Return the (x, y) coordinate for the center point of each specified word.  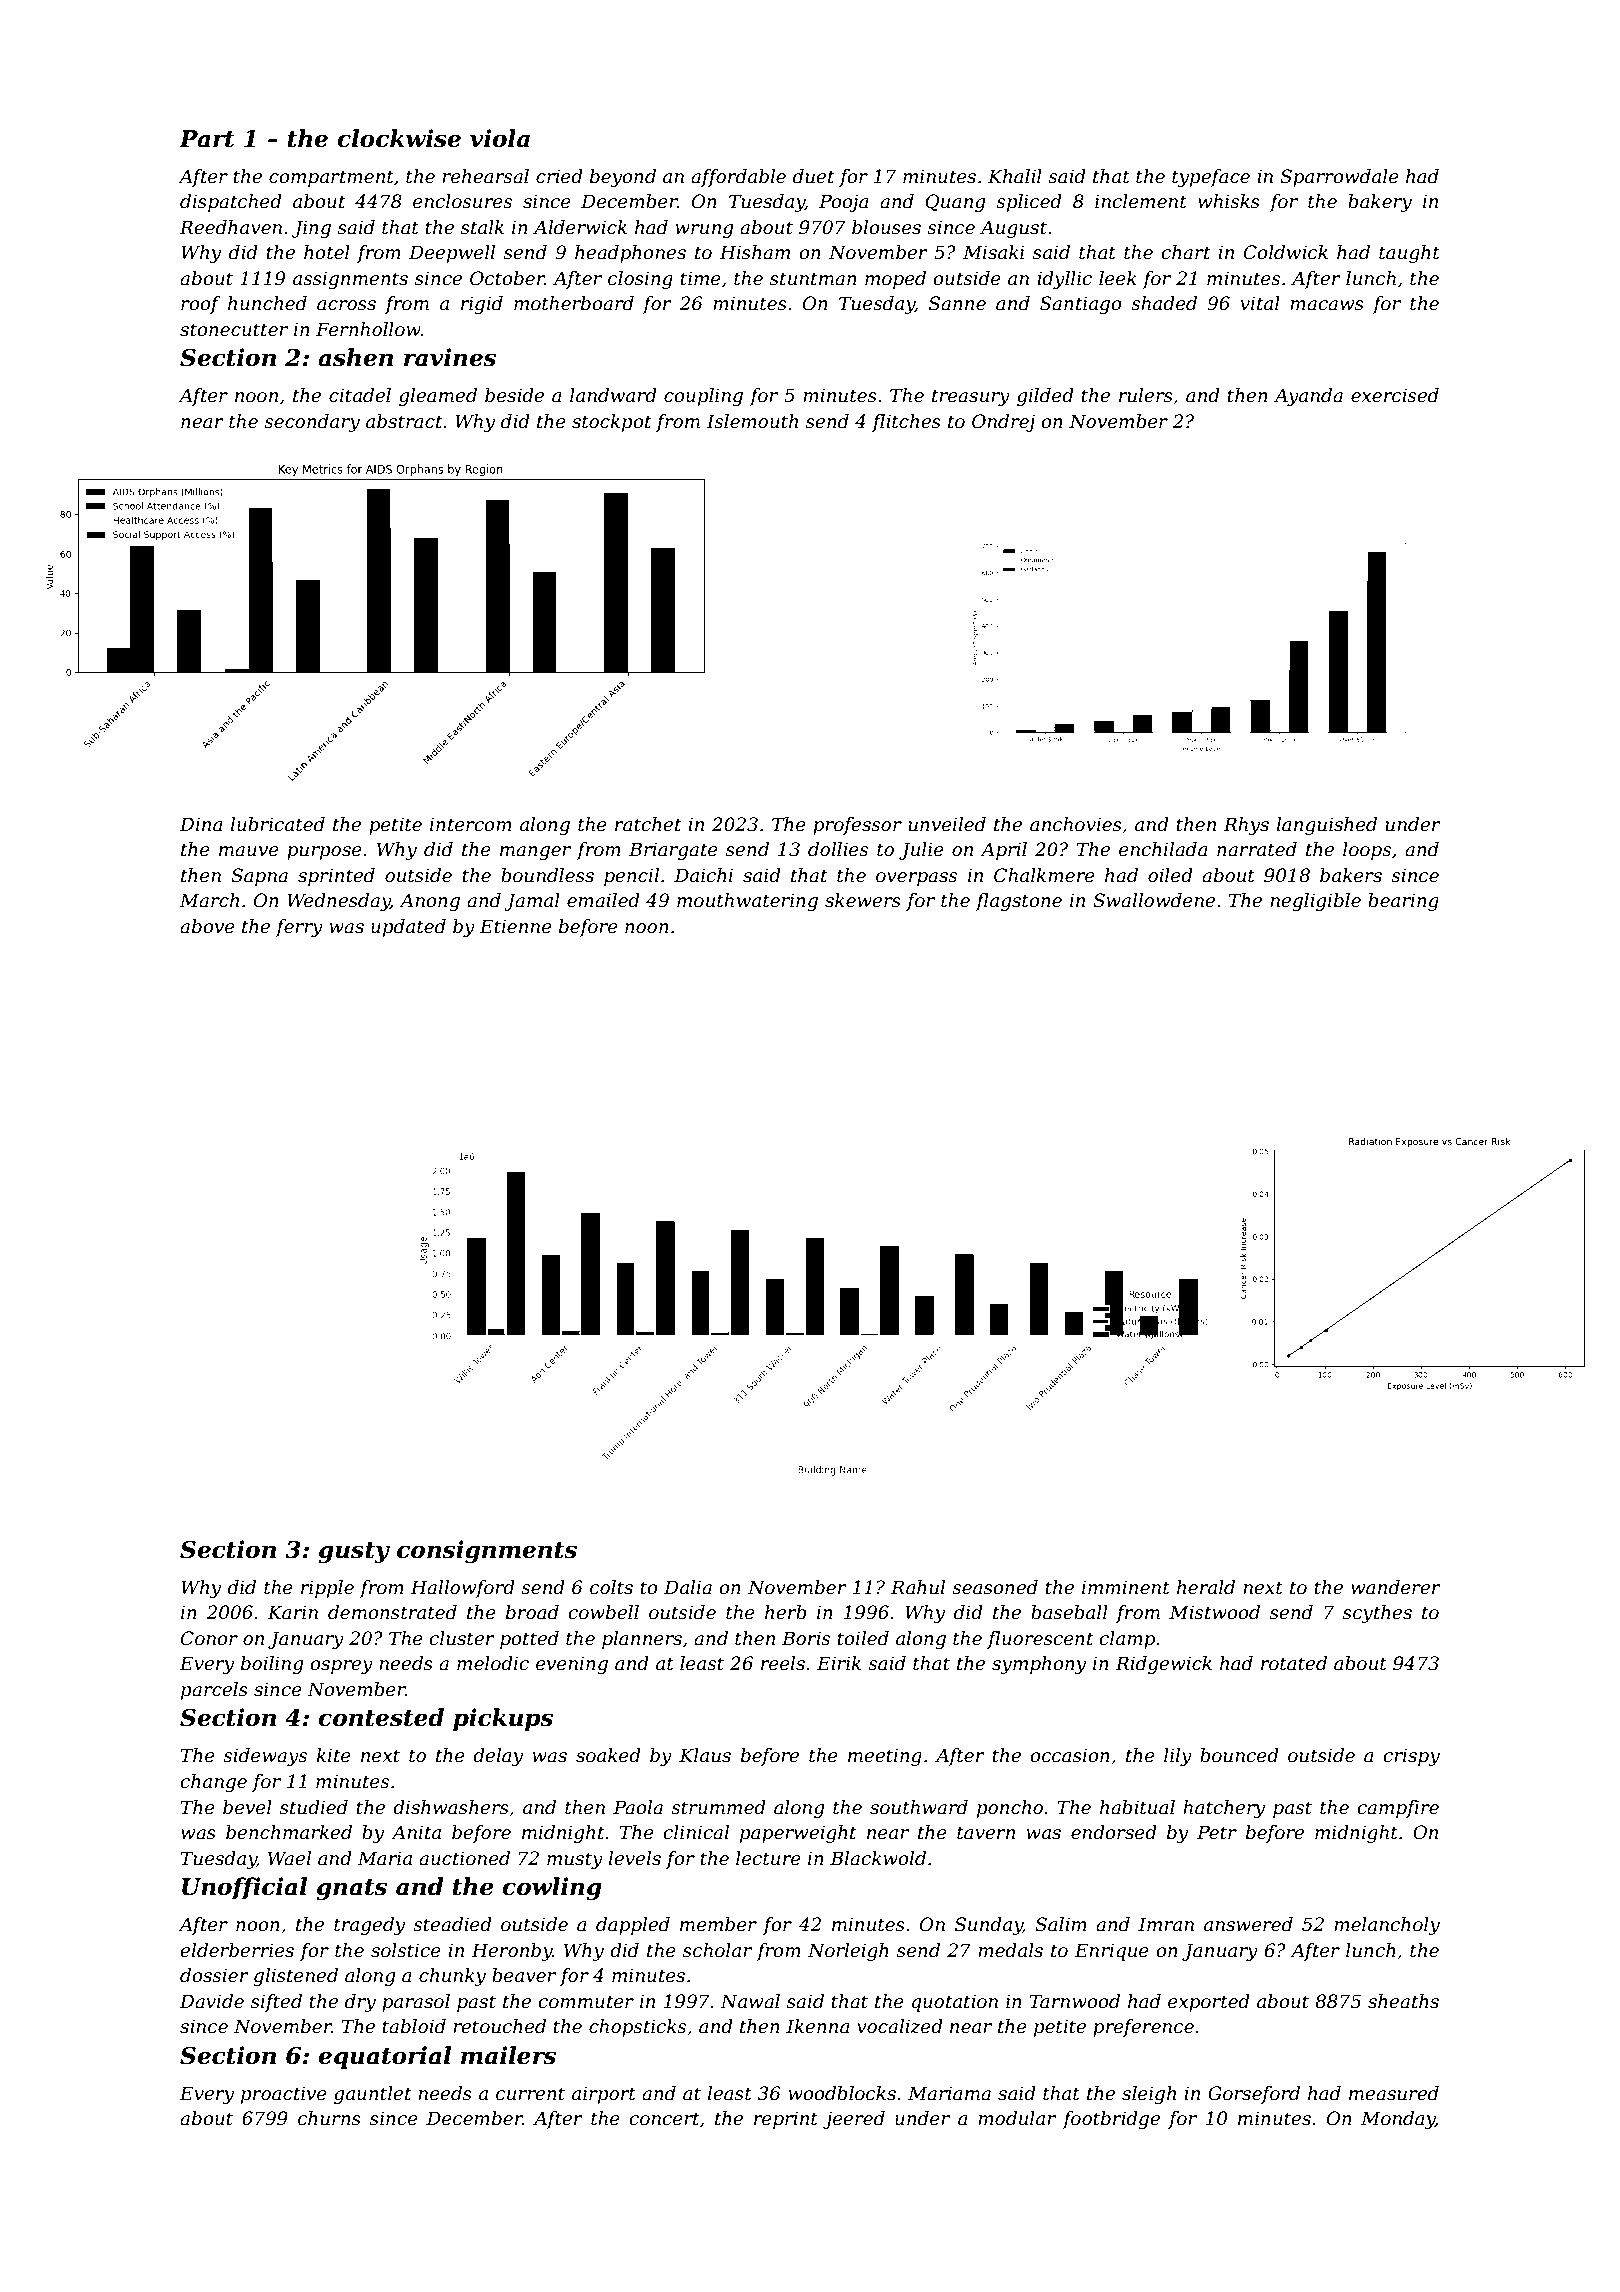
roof (201, 305)
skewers (863, 900)
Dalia (688, 1587)
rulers (1146, 395)
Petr (1217, 1832)
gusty (354, 1552)
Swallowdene (1154, 900)
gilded (1045, 397)
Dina (201, 824)
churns (329, 2118)
